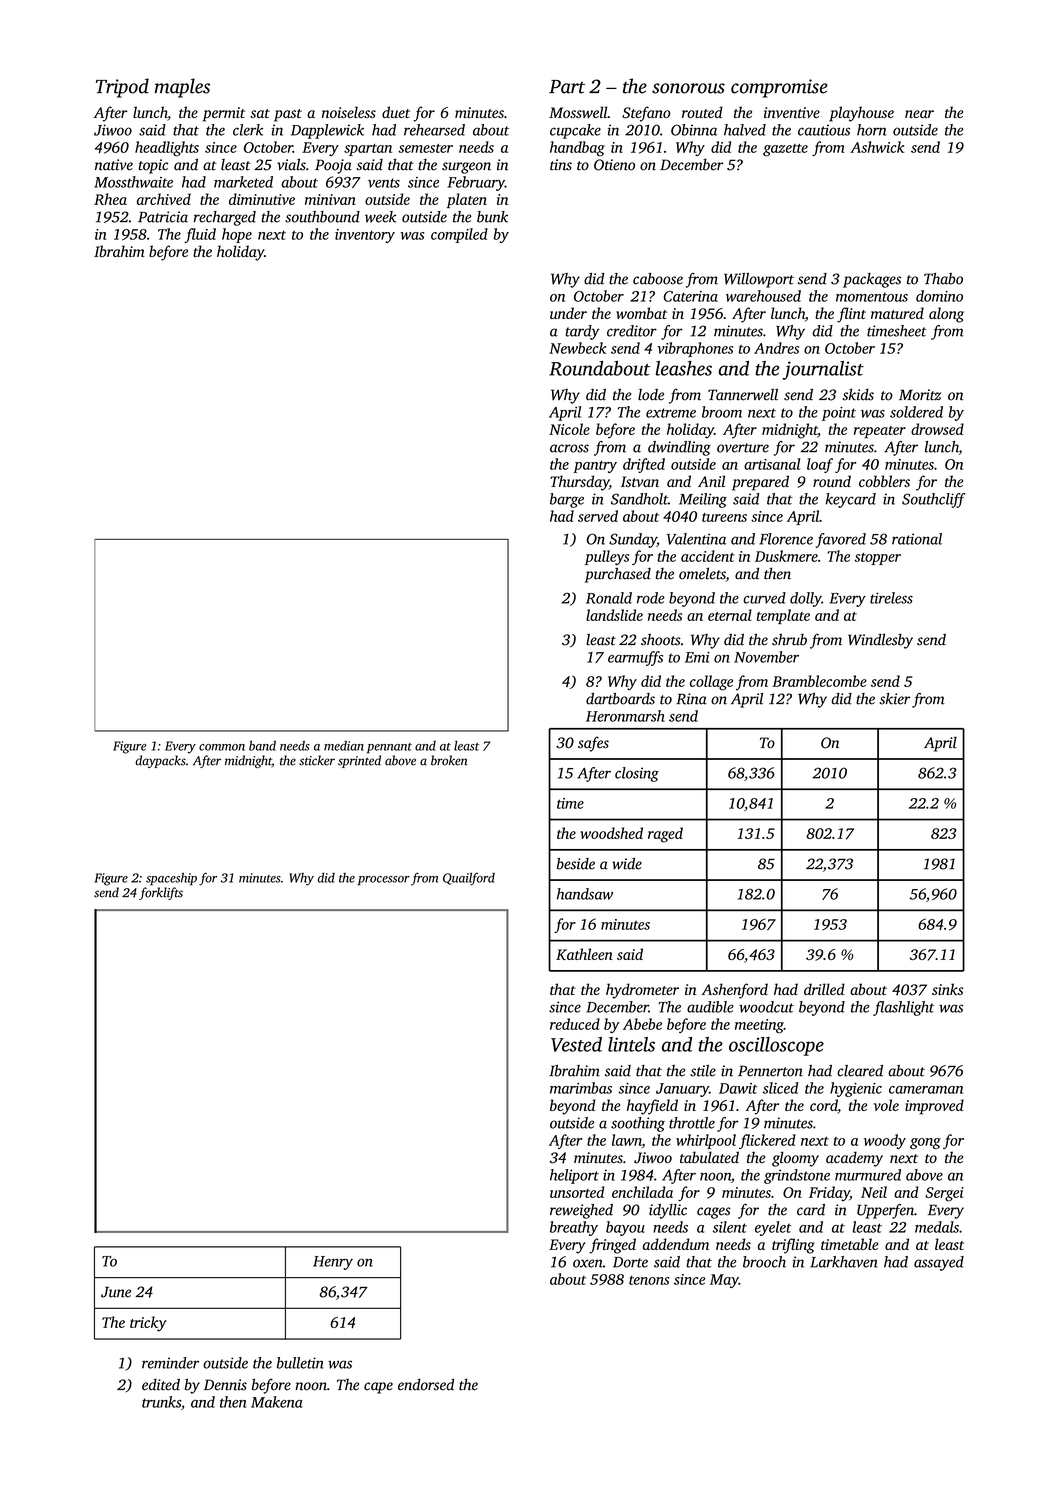 This page has width=1058, height=1503. What do you see at coordinates (182, 88) in the page?
I see `maples` at bounding box center [182, 88].
